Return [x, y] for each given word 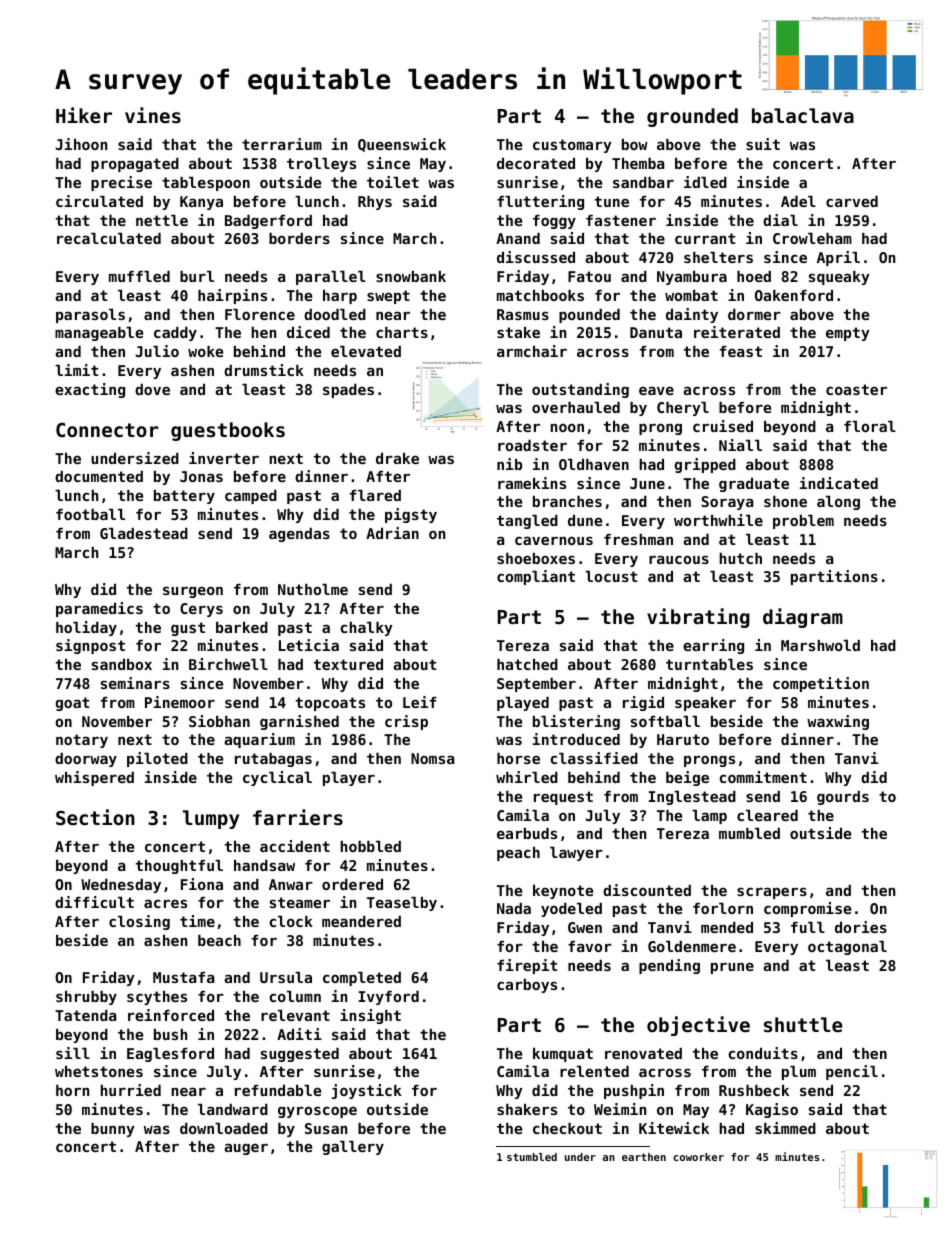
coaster [856, 389]
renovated [643, 1053]
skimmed [785, 1128]
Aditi [299, 1034]
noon [567, 427]
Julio [157, 351]
